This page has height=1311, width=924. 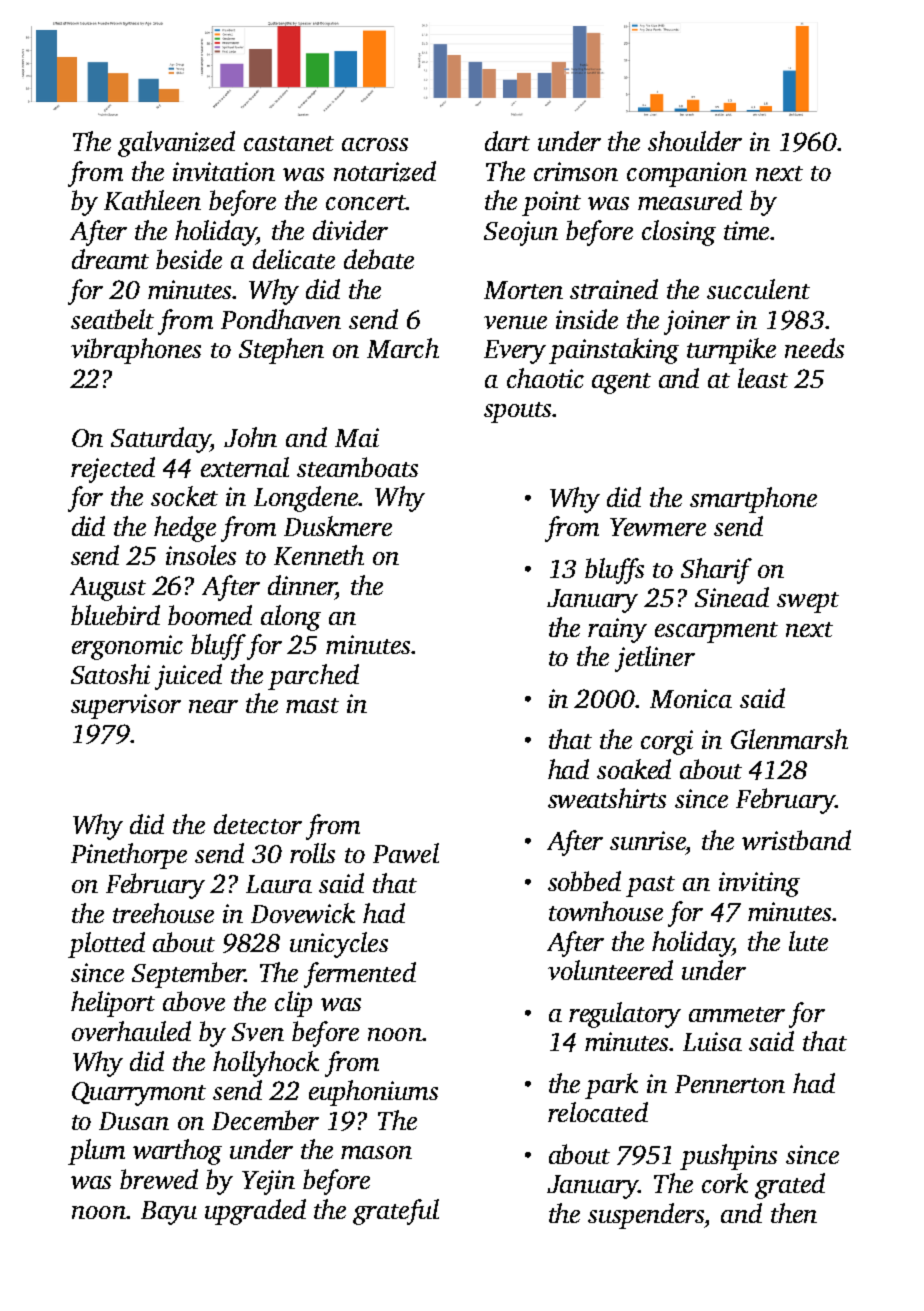 What do you see at coordinates (152, 200) in the page?
I see `Kathleen` at bounding box center [152, 200].
